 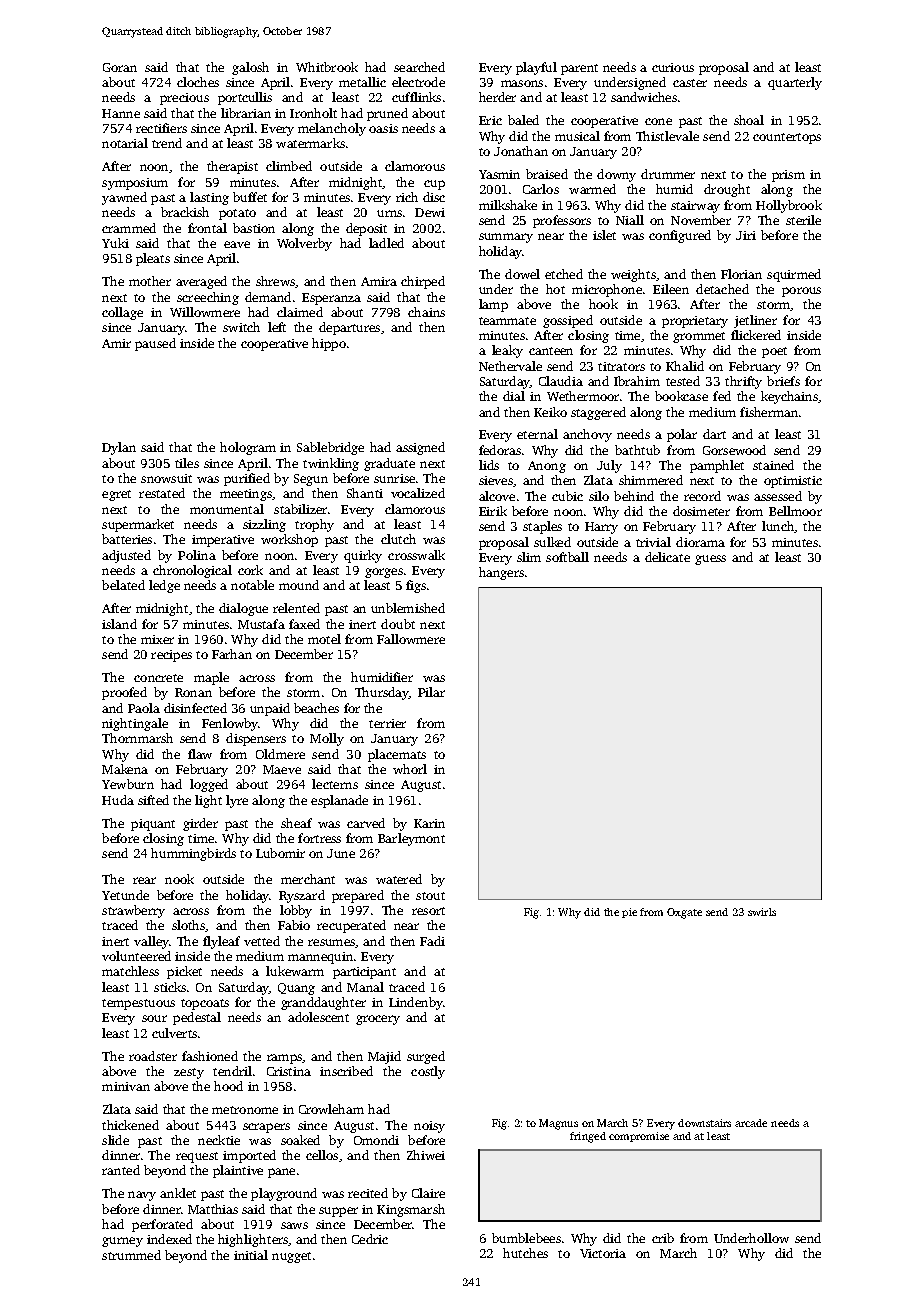 I want to click on caster, so click(x=690, y=83).
